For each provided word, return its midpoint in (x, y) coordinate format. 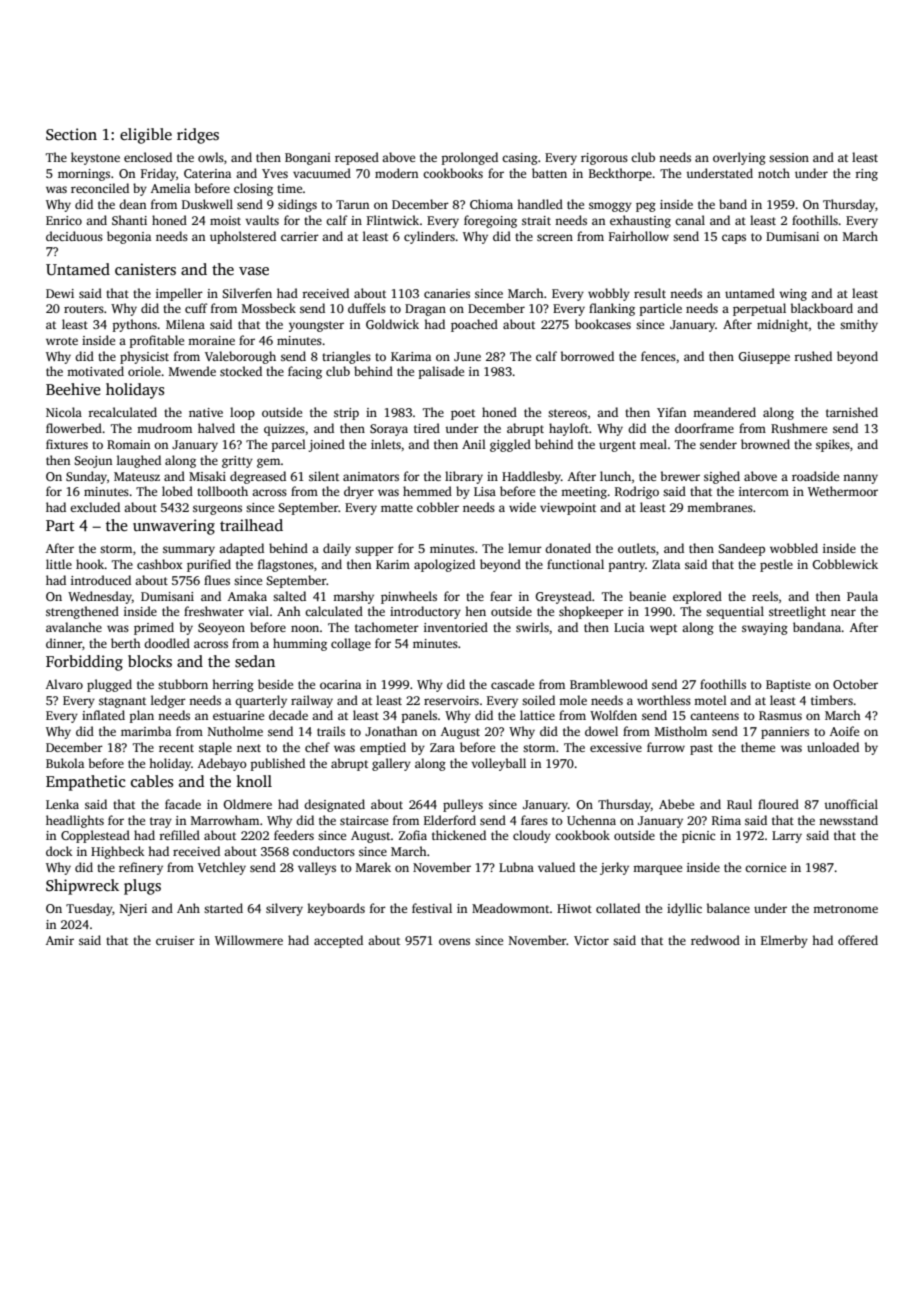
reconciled (100, 188)
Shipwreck (82, 887)
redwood (715, 940)
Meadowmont (511, 908)
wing (793, 295)
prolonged (470, 158)
